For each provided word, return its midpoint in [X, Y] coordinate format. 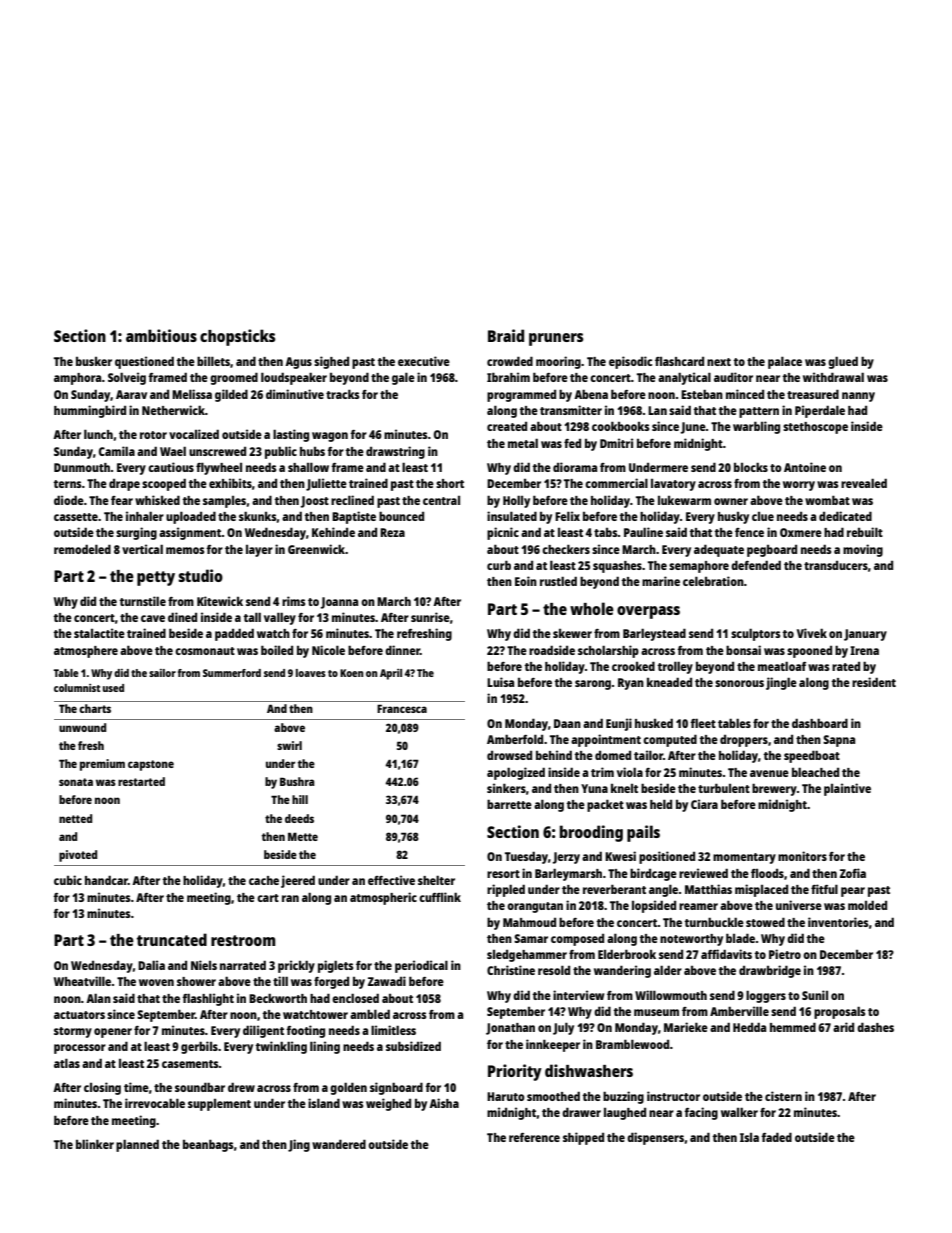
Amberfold [515, 739]
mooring [558, 362]
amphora [78, 379]
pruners [556, 339]
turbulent [724, 788]
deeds [299, 818]
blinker [95, 1144]
